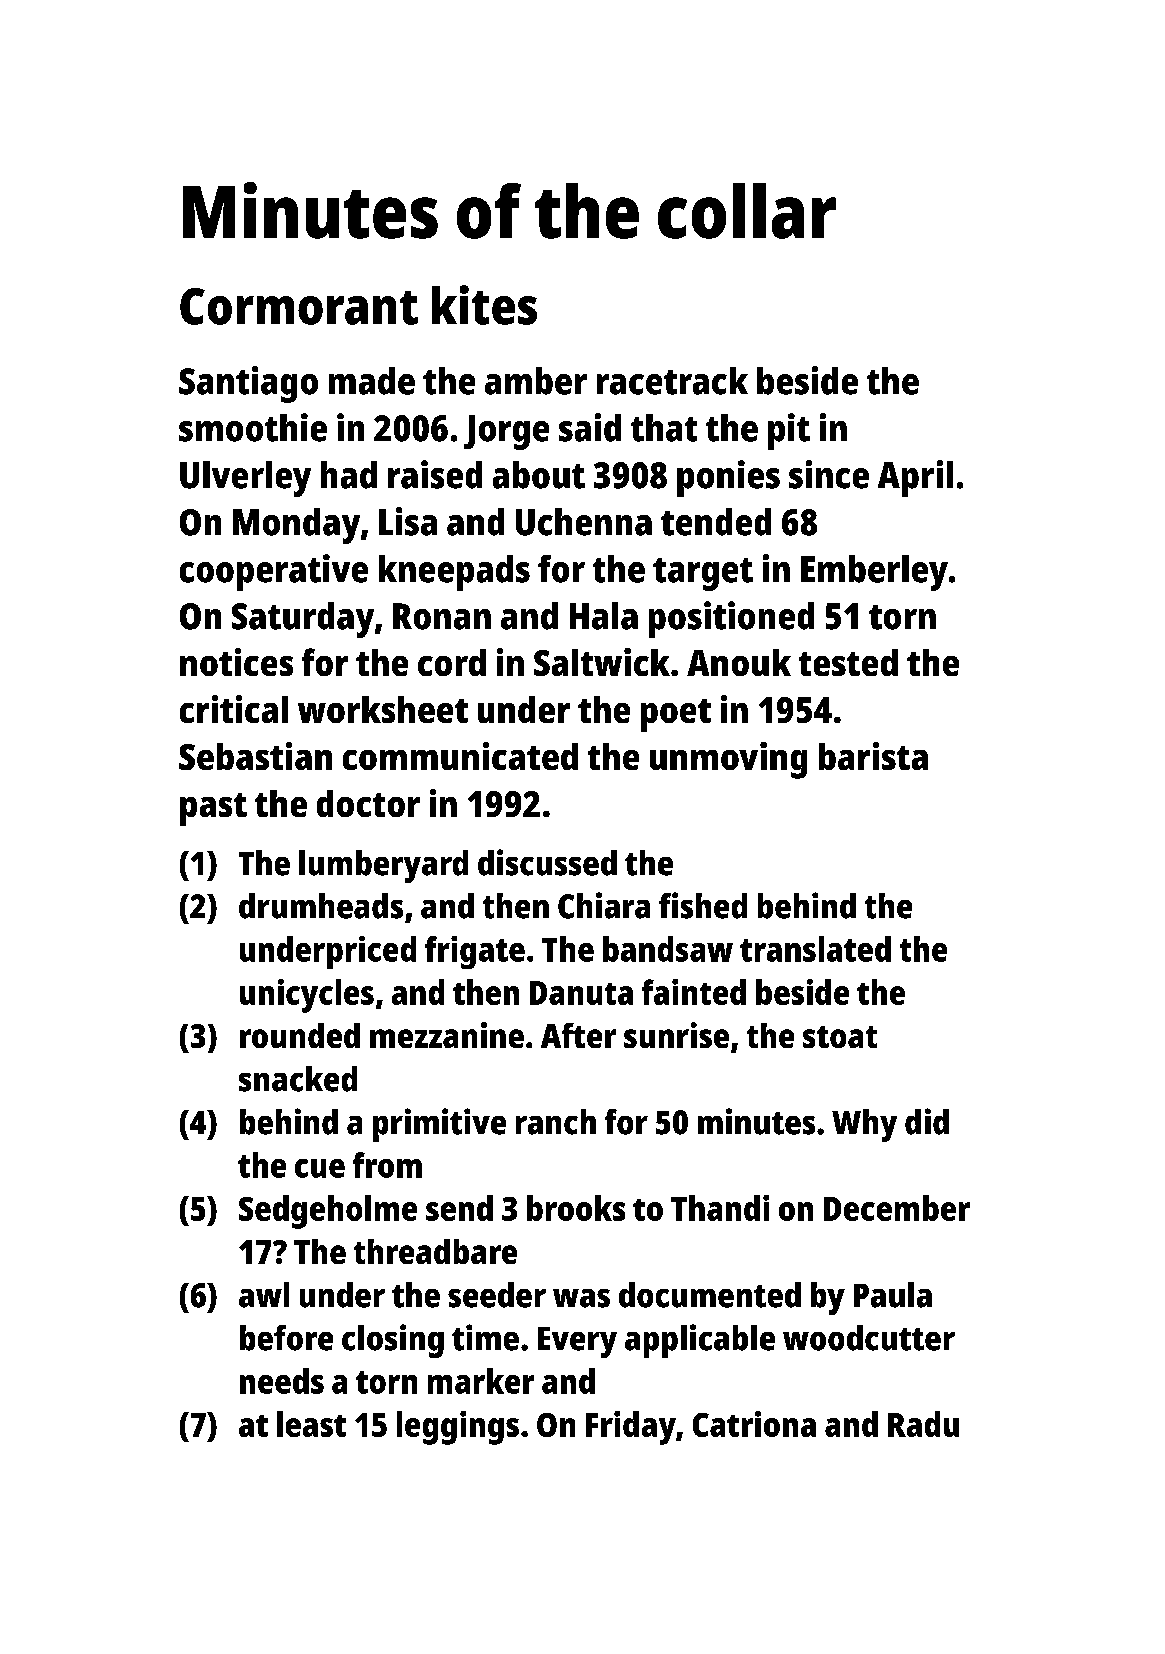  I want to click on leggings, so click(458, 1428).
